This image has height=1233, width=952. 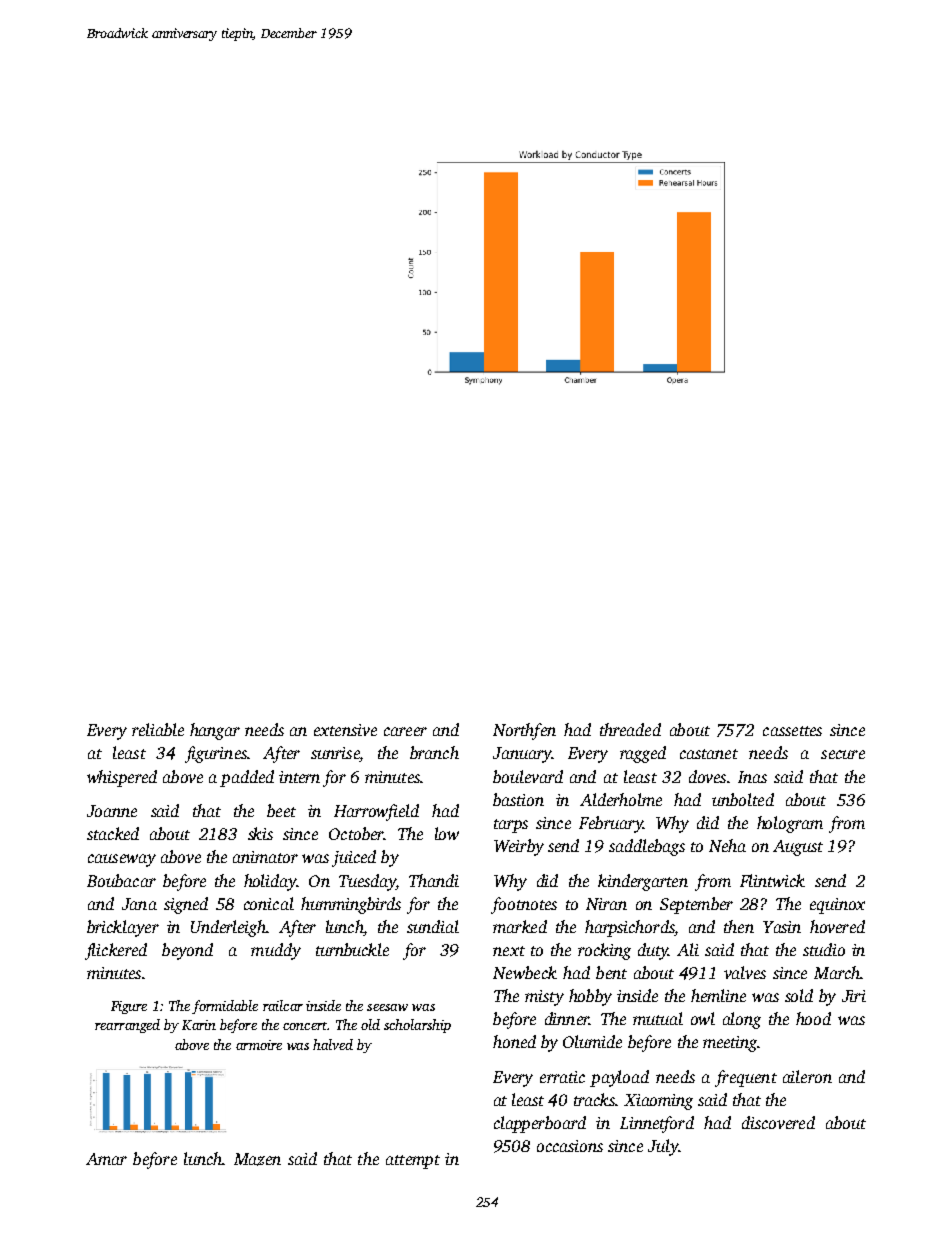 What do you see at coordinates (106, 1159) in the image?
I see `Amar` at bounding box center [106, 1159].
